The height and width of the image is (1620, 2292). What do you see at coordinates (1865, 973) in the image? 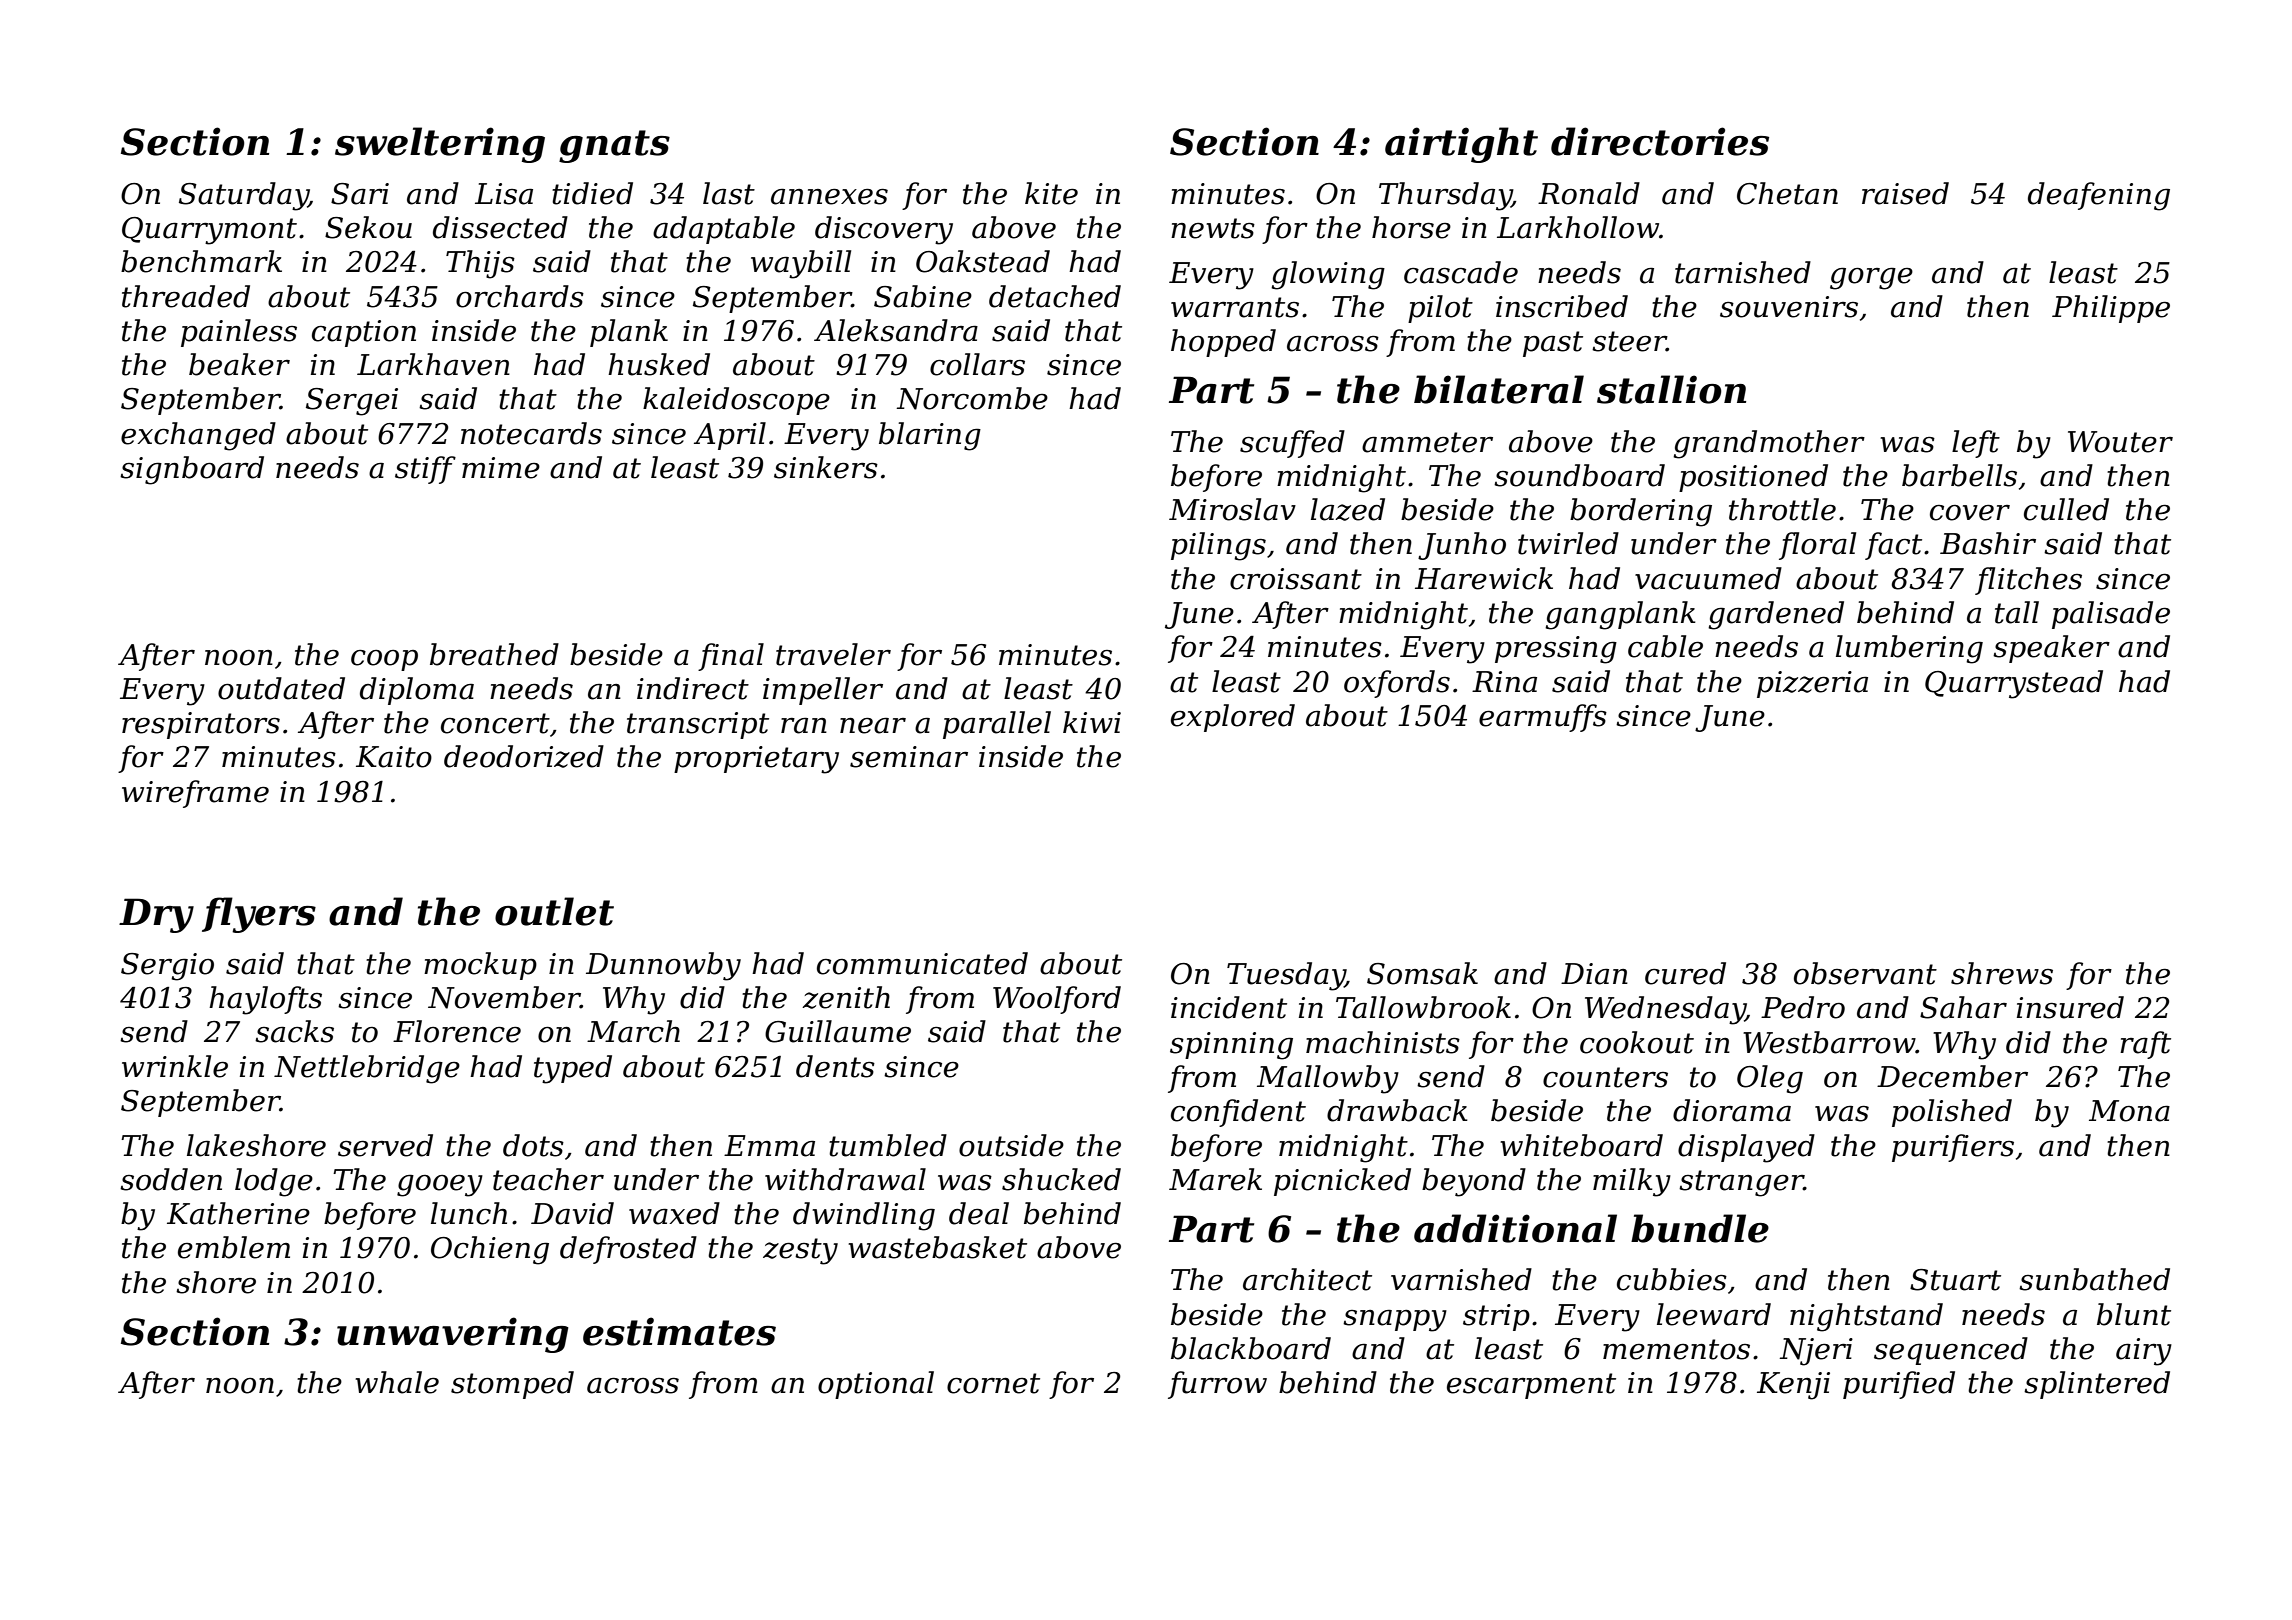
I see `observant` at bounding box center [1865, 973].
